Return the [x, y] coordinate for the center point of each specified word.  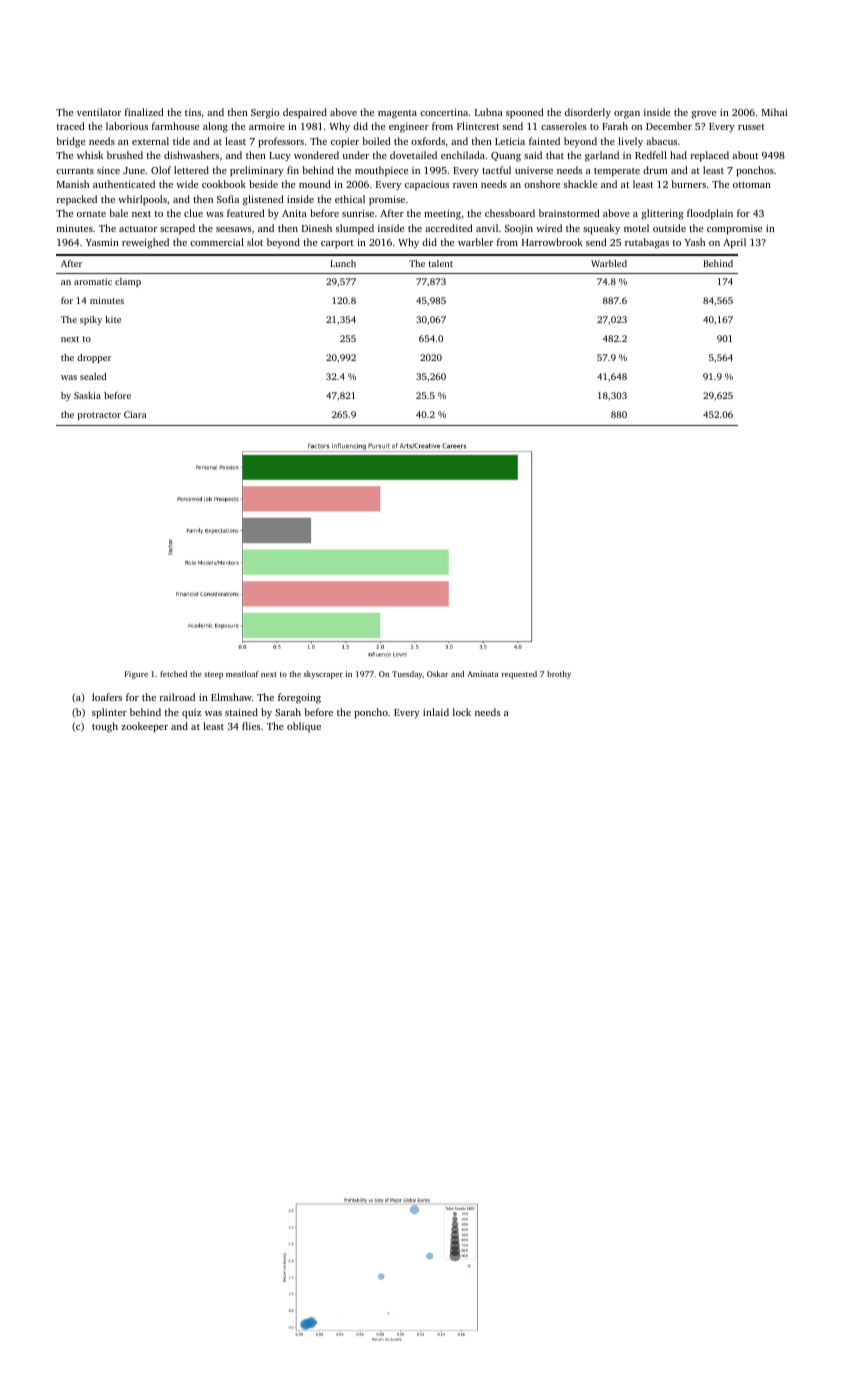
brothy [559, 675]
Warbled [609, 263]
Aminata [483, 674]
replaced [710, 156]
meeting [442, 215]
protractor [99, 416]
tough [105, 727]
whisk [90, 155]
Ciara [135, 414]
